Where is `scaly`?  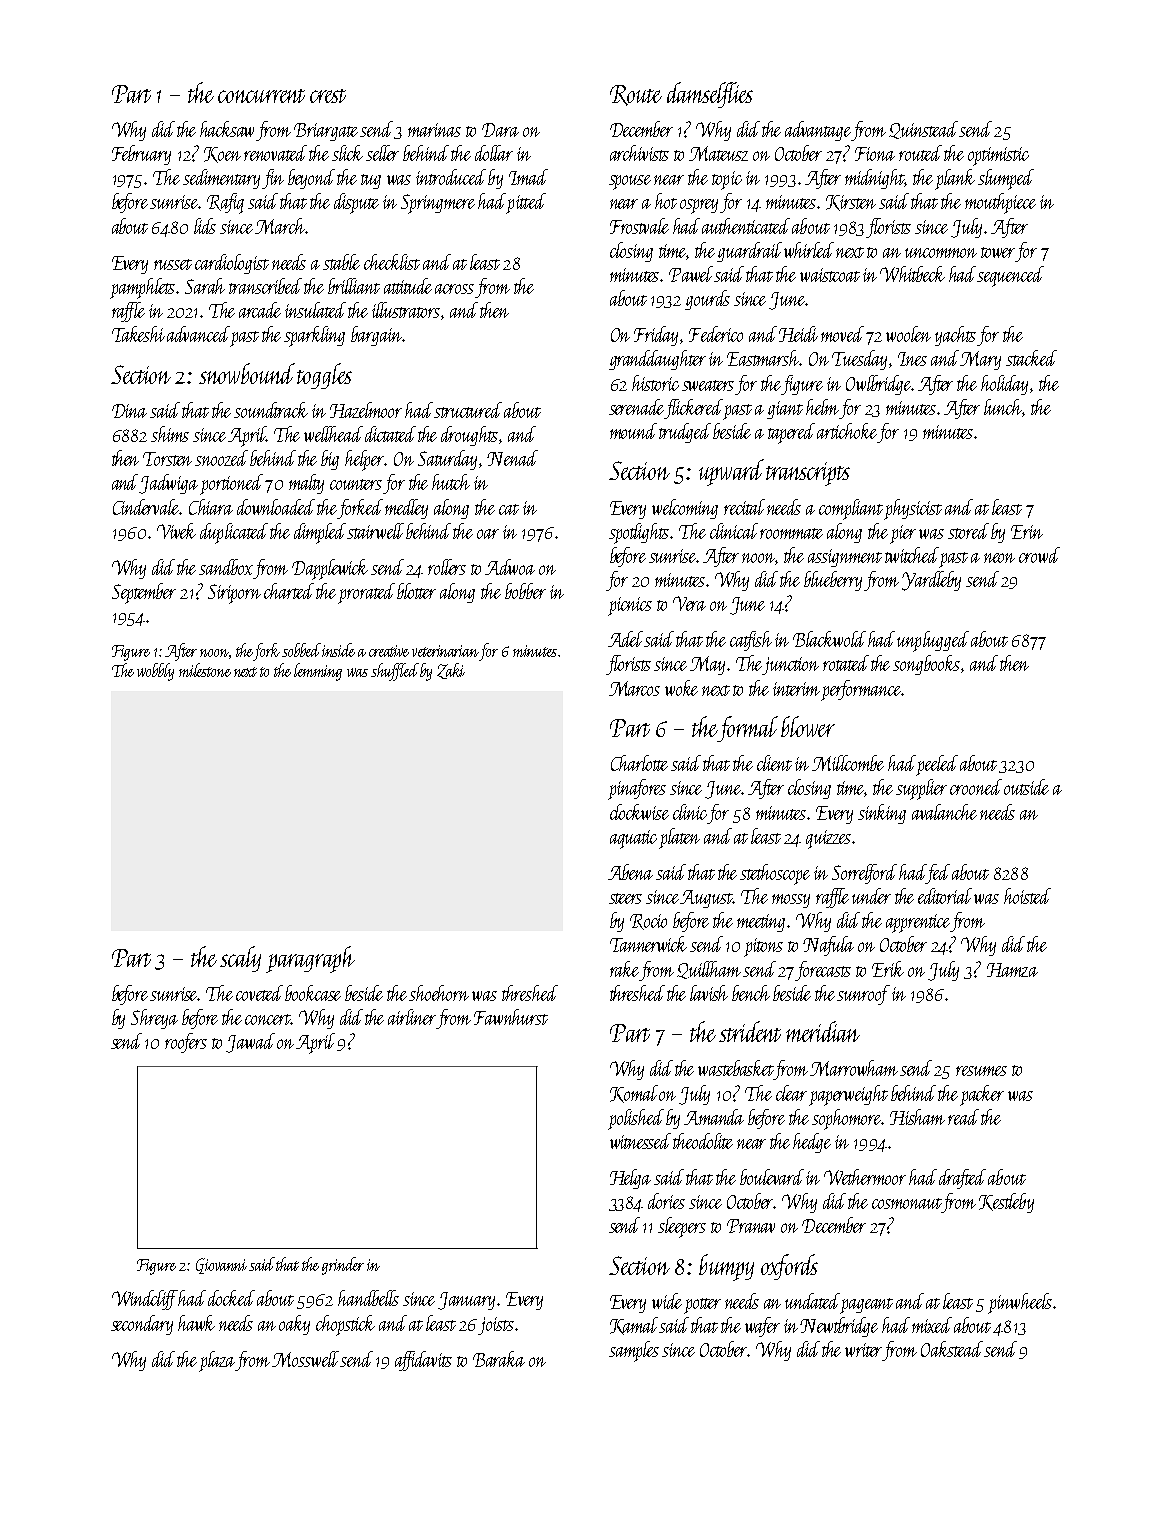 scaly is located at coordinates (240, 959).
